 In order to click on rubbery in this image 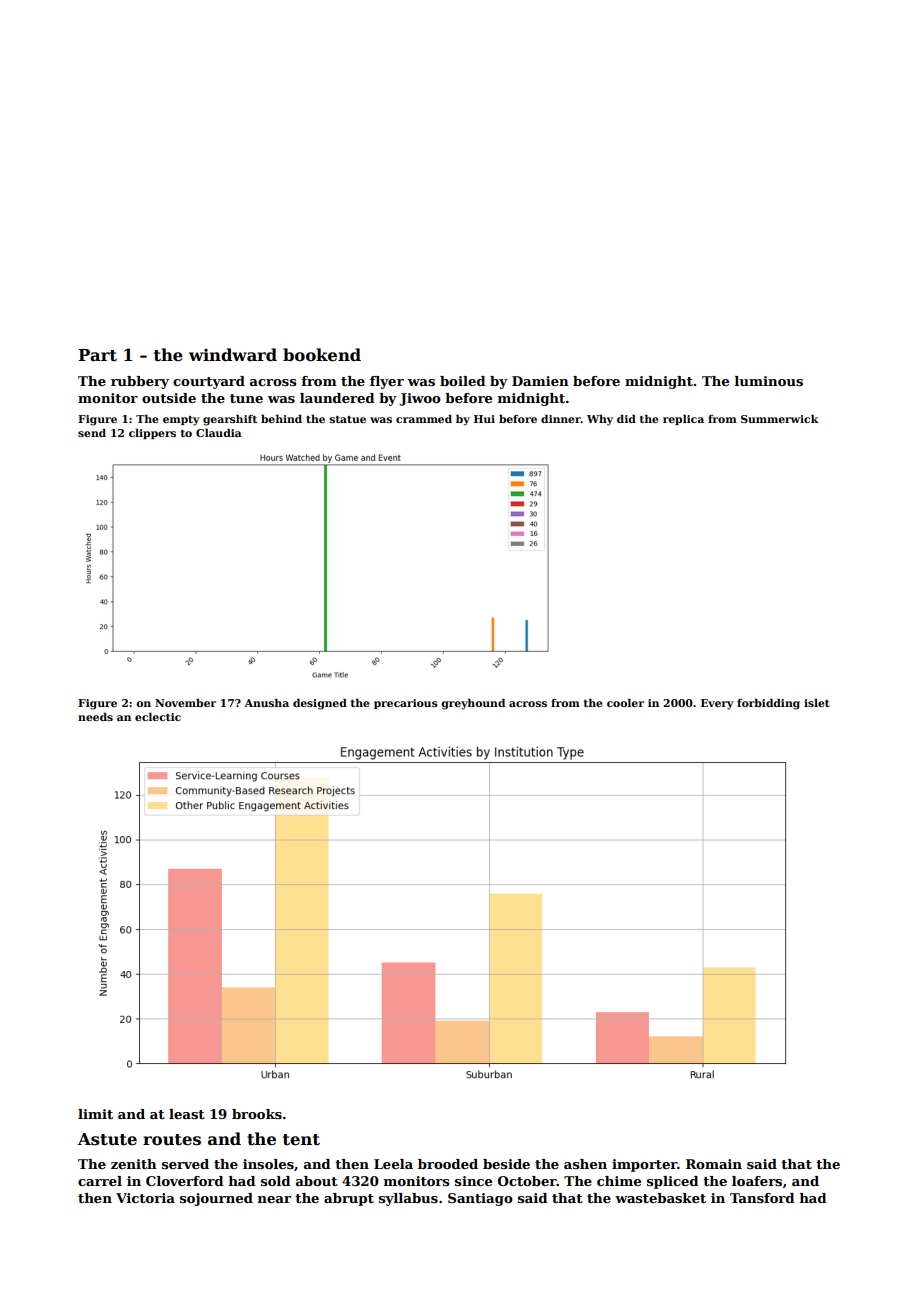, I will do `click(140, 382)`.
